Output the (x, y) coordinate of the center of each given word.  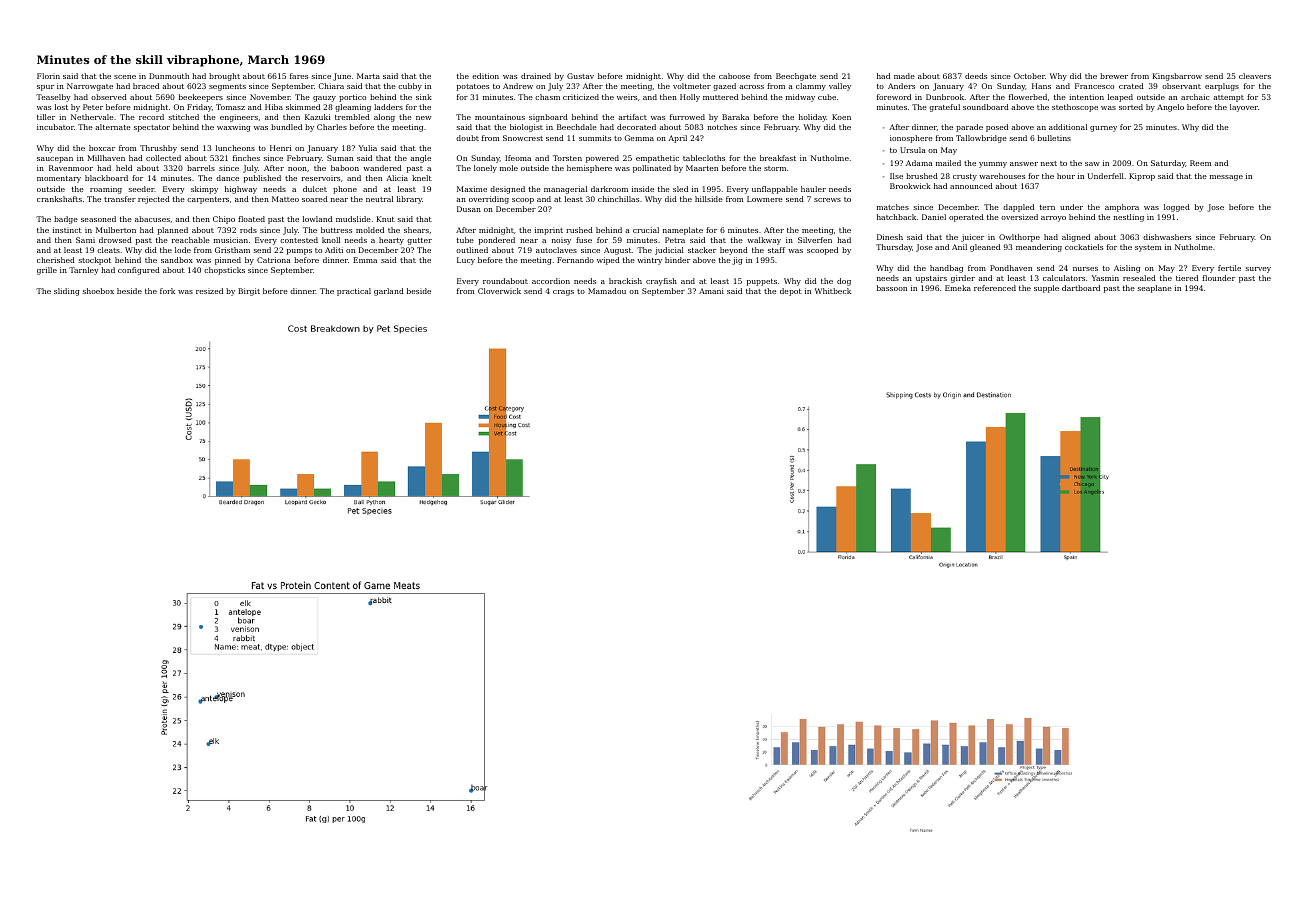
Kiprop (1142, 177)
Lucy (466, 261)
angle (420, 159)
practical (354, 292)
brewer (1114, 76)
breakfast (778, 158)
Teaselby (53, 98)
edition (485, 76)
